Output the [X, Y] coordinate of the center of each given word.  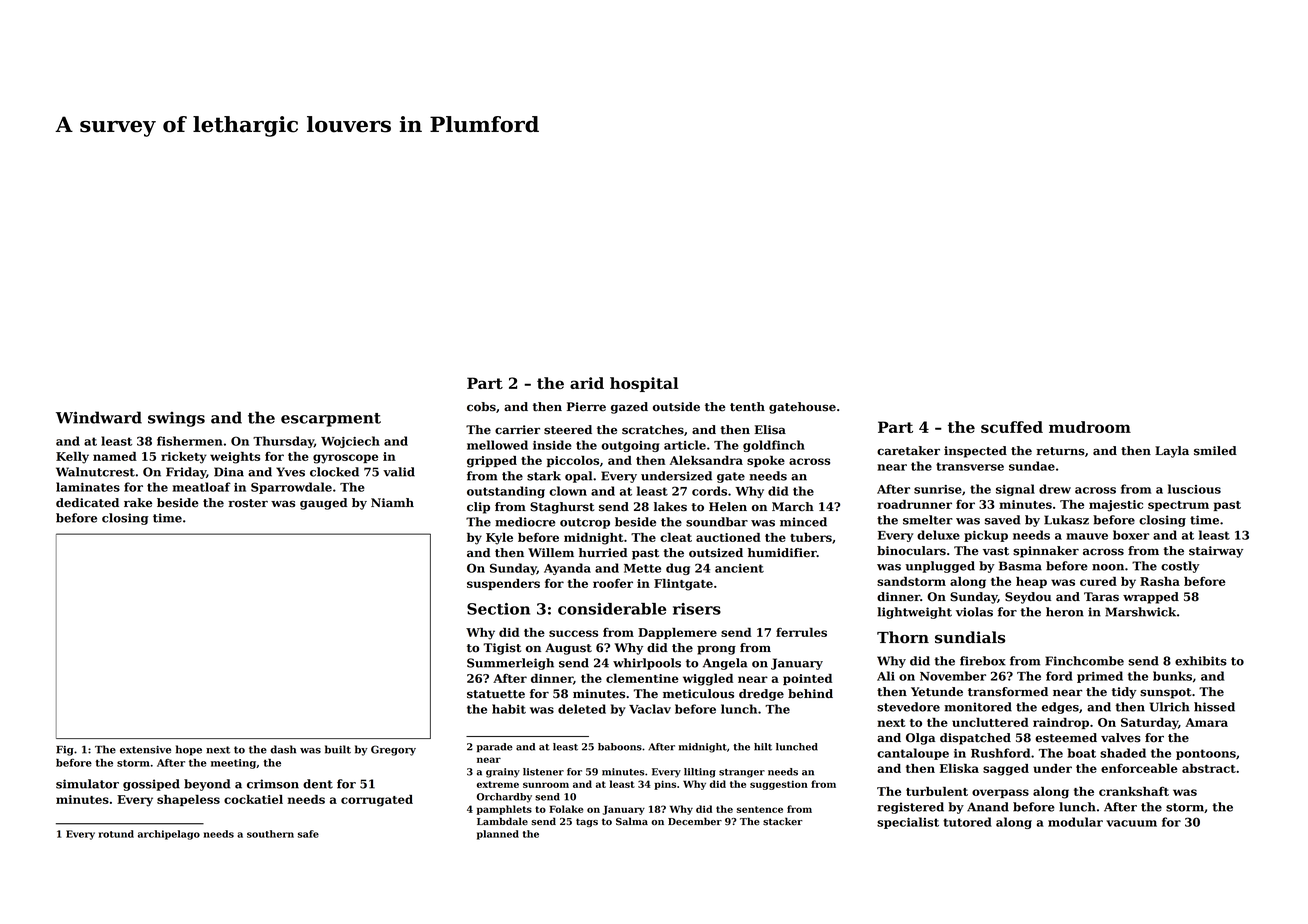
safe [308, 834]
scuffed [1012, 427]
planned [498, 835]
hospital [644, 384]
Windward [99, 417]
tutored [967, 822]
